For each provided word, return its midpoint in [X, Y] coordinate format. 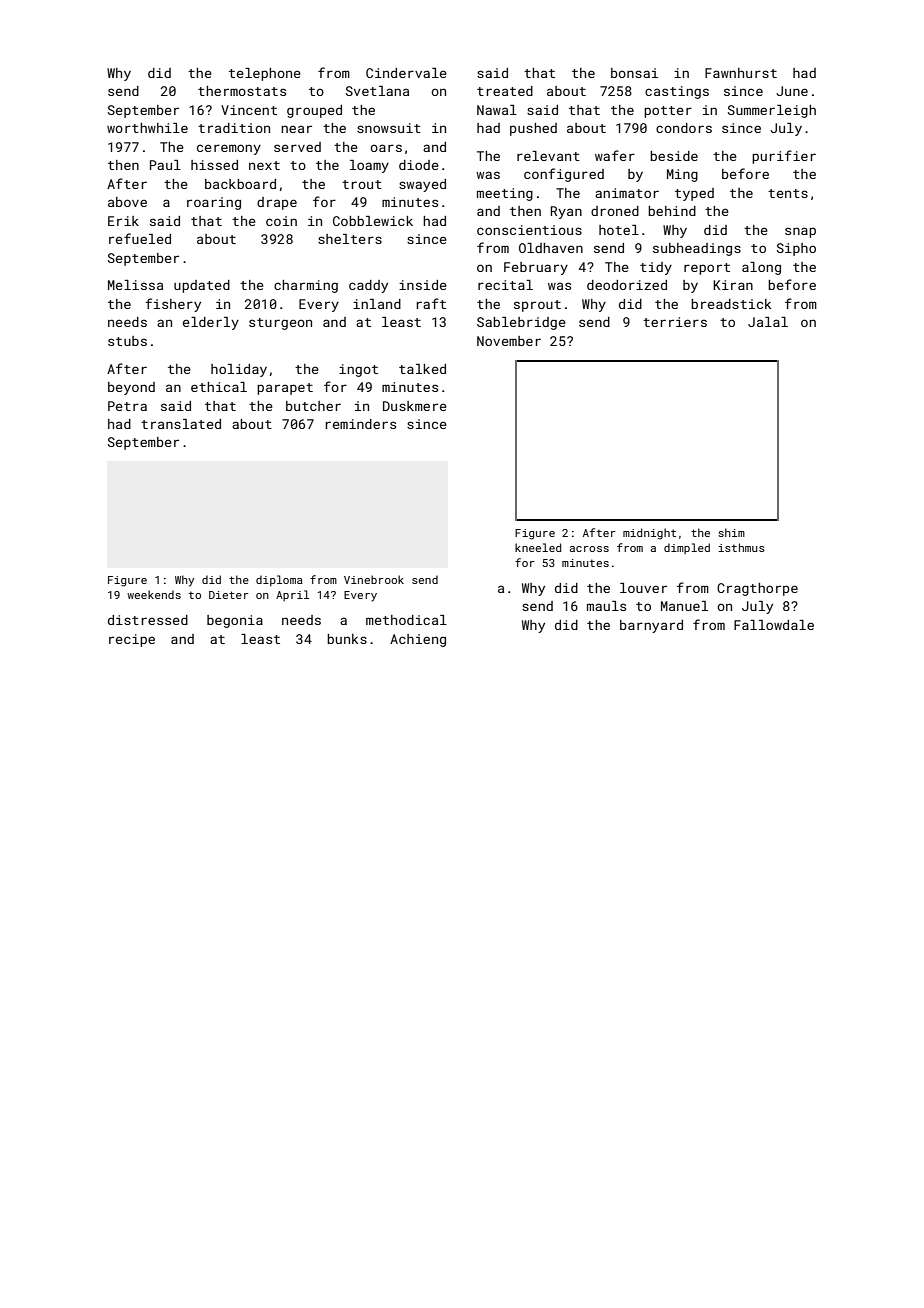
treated [505, 91]
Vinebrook [374, 579]
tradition [234, 128]
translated [181, 424]
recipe [132, 640]
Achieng [418, 640]
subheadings [697, 249]
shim [731, 532]
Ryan [566, 212]
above [127, 202]
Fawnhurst [741, 73]
